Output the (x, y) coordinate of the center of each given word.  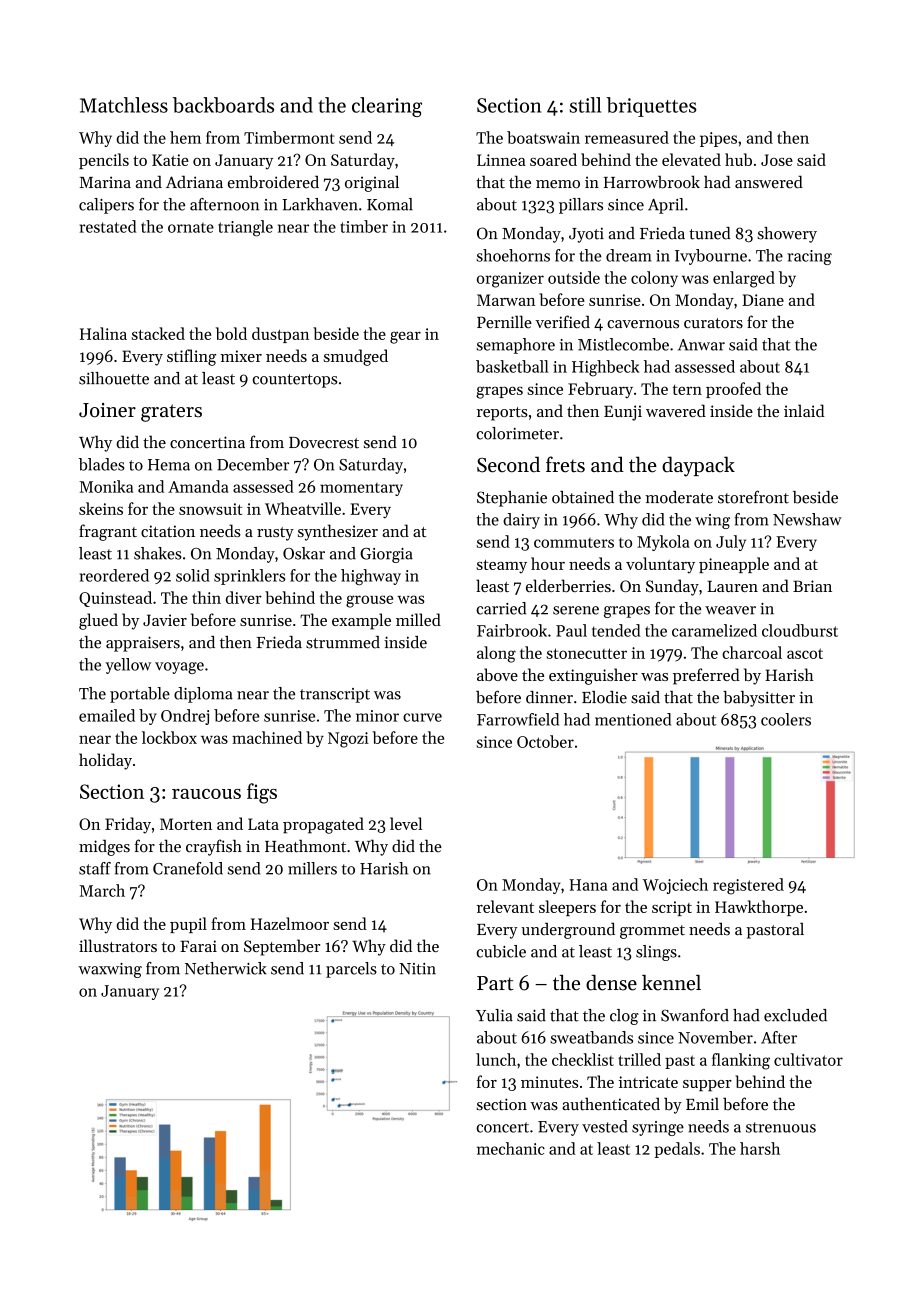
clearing (387, 107)
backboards (223, 105)
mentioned (633, 719)
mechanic (511, 1148)
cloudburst (800, 630)
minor (377, 716)
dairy (521, 521)
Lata (263, 824)
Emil (702, 1103)
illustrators (118, 945)
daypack (698, 466)
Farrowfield (518, 719)
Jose (777, 160)
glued (98, 621)
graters (171, 413)
